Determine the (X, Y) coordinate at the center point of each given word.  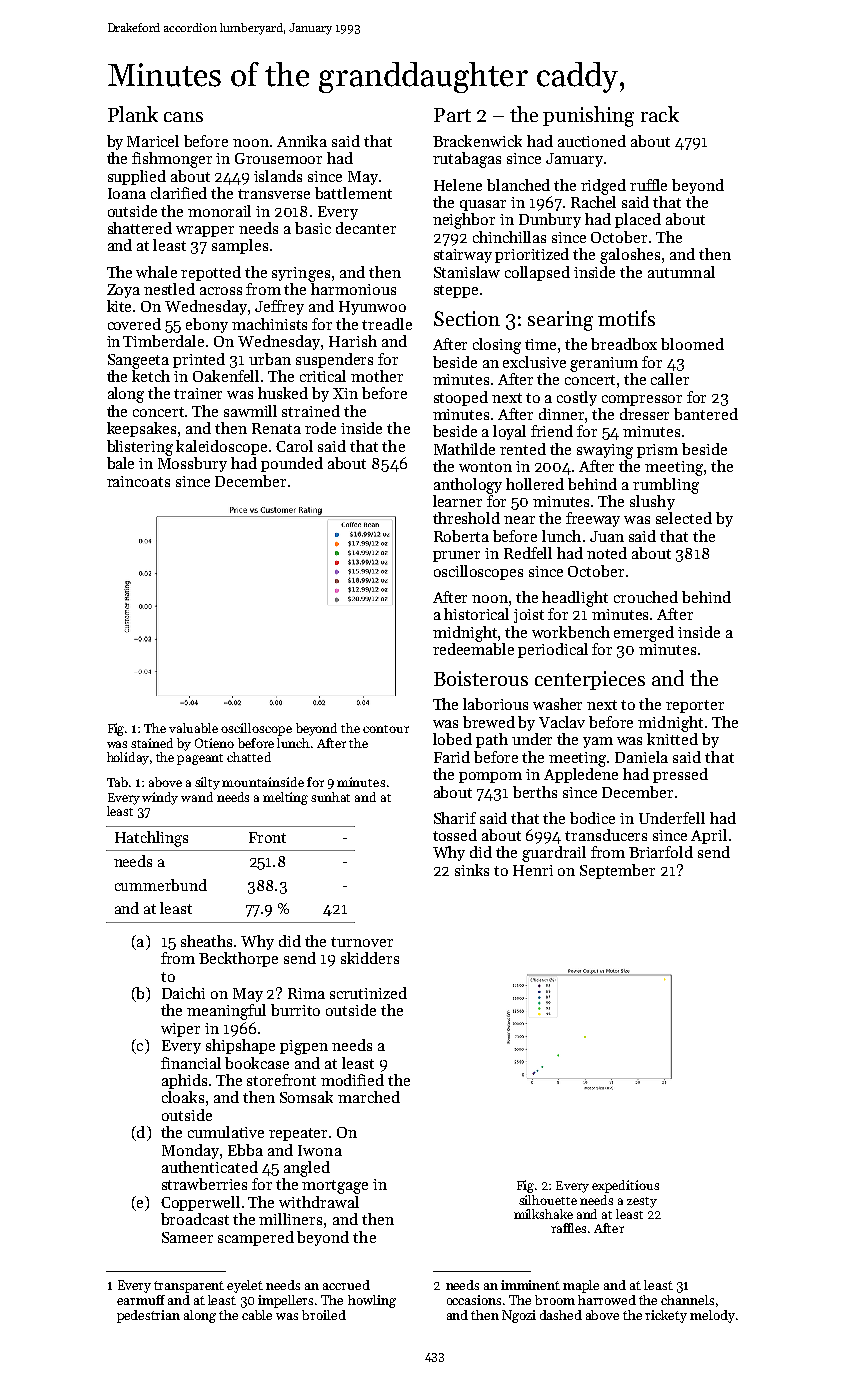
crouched (646, 597)
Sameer (187, 1237)
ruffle (648, 185)
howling (372, 1301)
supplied (137, 177)
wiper (180, 1030)
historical (476, 614)
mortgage (335, 1187)
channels (687, 1300)
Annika (302, 141)
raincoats (138, 481)
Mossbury (192, 464)
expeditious (625, 1186)
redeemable (473, 649)
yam (598, 742)
